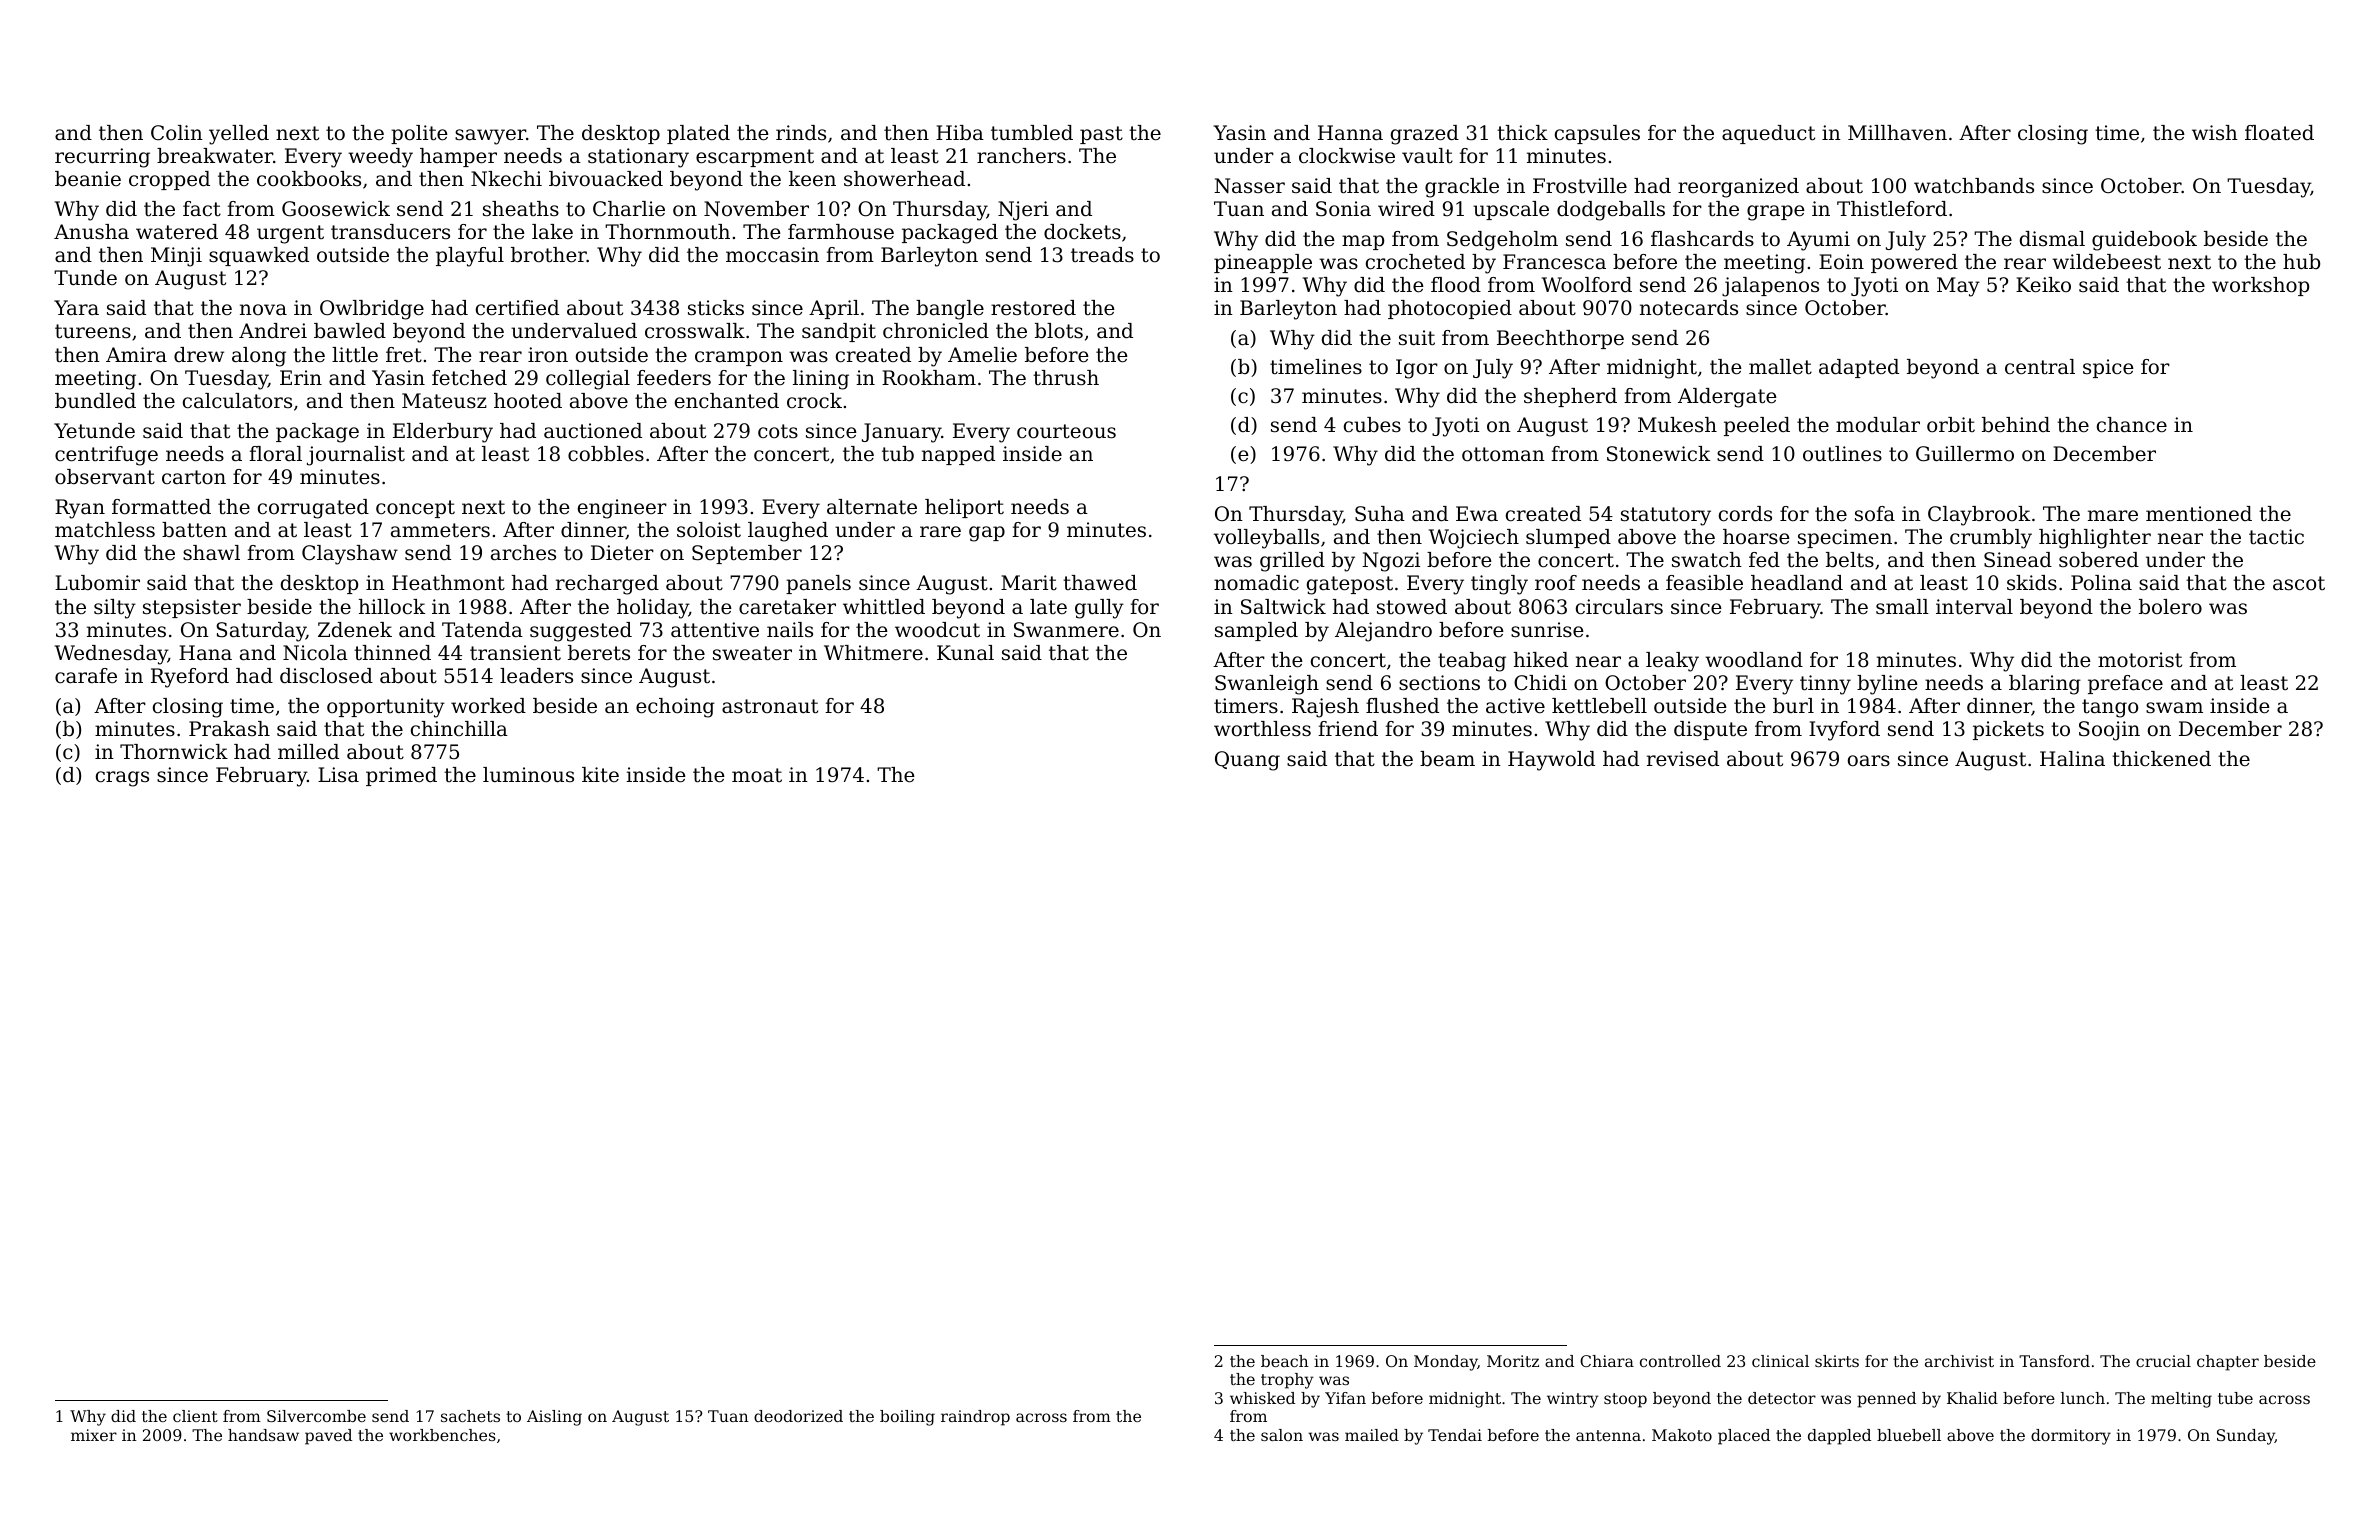 The width and height of the document is (2380, 1540). Describe the element at coordinates (600, 774) in the document. I see `kite` at that location.
